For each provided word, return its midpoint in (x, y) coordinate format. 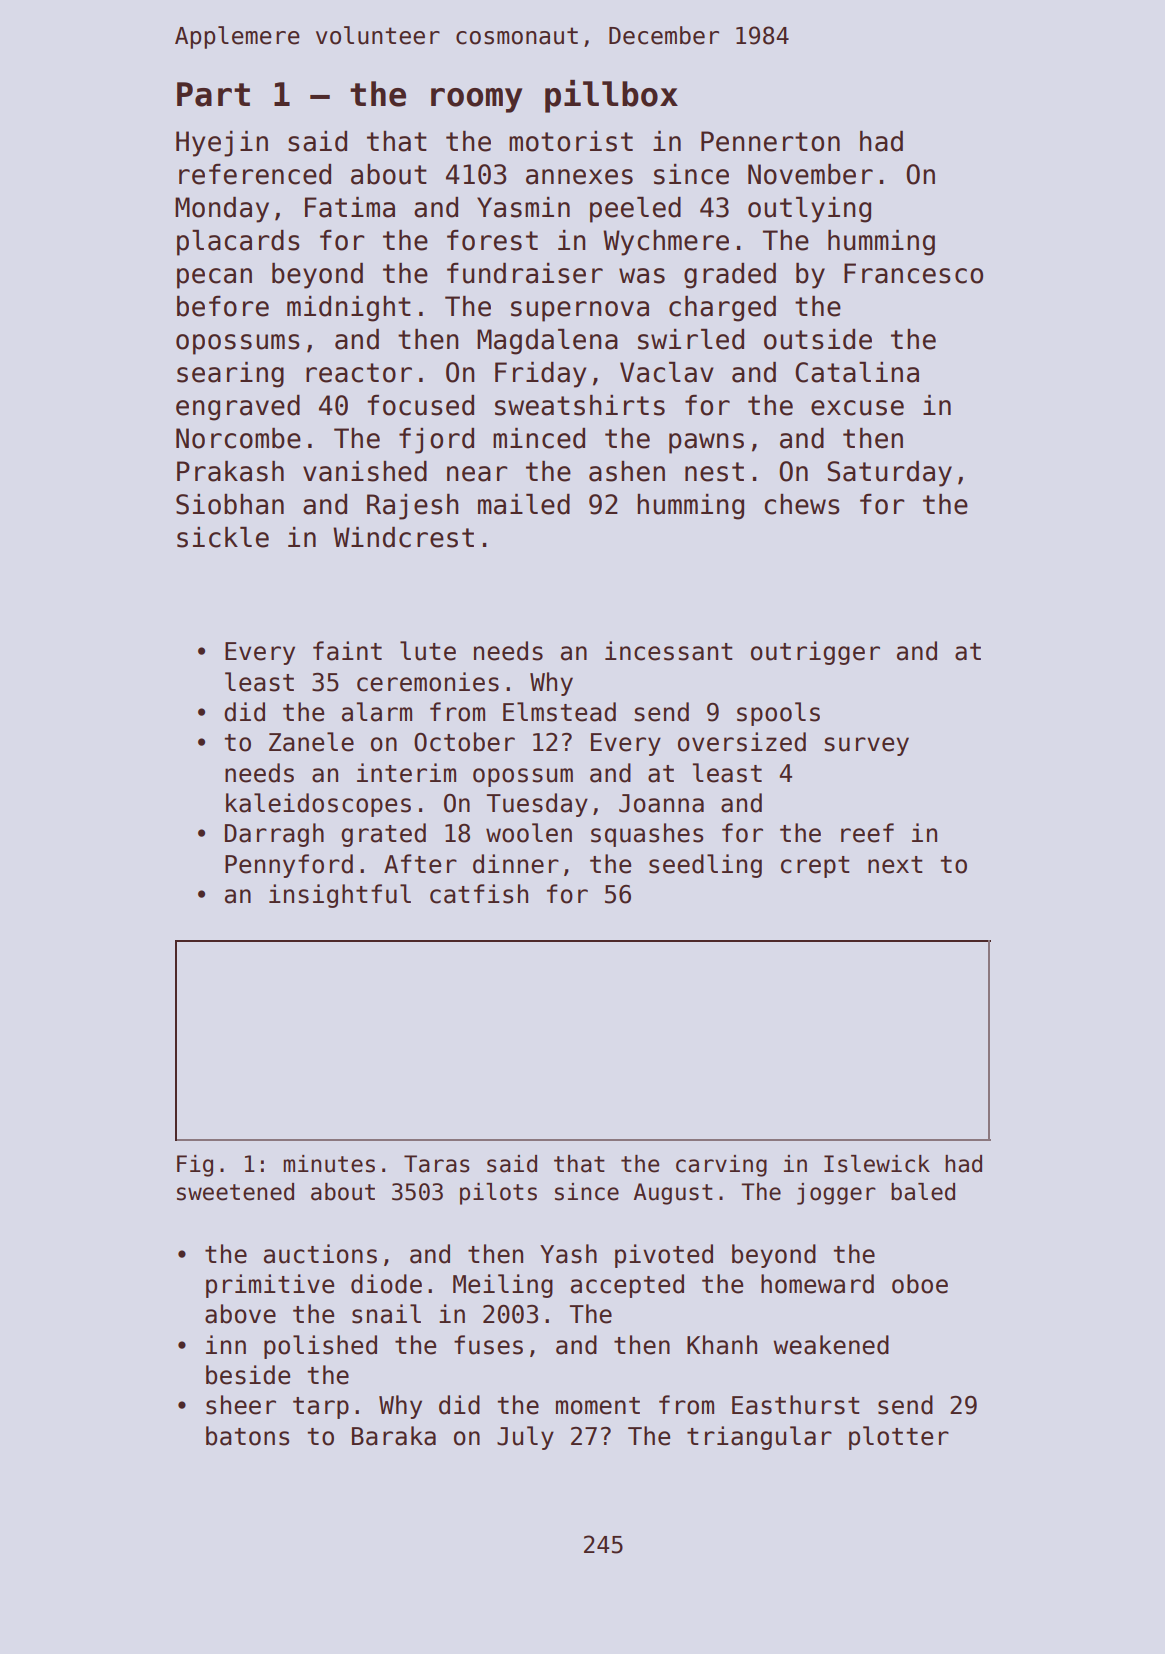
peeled (635, 210)
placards (238, 243)
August (673, 1194)
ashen (627, 471)
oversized (742, 742)
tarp (321, 1408)
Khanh (722, 1345)
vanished (365, 471)
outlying (809, 210)
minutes (329, 1164)
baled (923, 1192)
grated (383, 835)
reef (867, 833)
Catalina (857, 372)
